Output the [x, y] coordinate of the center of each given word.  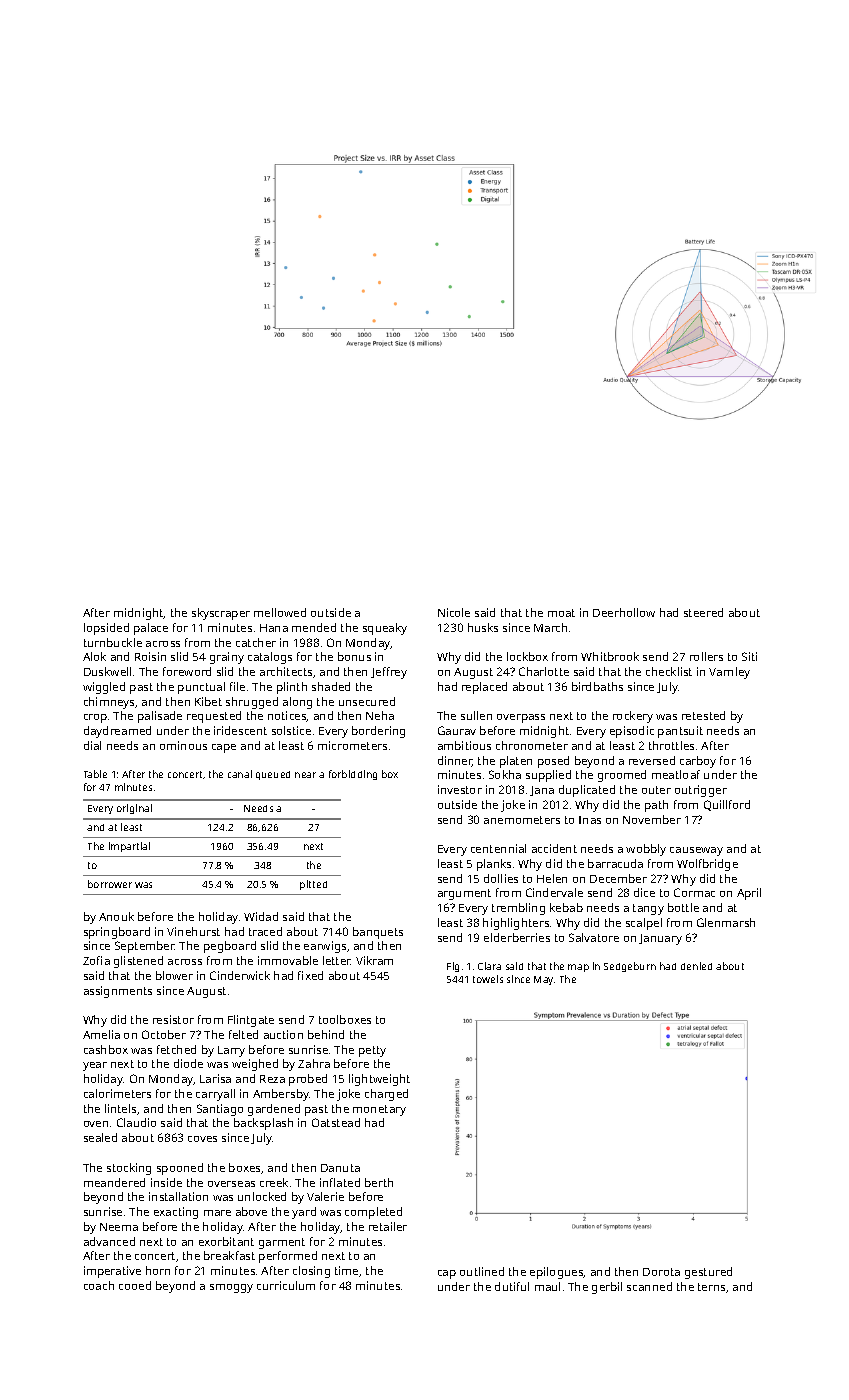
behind [326, 1034]
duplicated [587, 791]
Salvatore [594, 937]
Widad [261, 916]
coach [99, 1285]
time [346, 1270]
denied [696, 966]
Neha [380, 715]
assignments [118, 992]
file [237, 686]
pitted [313, 885]
